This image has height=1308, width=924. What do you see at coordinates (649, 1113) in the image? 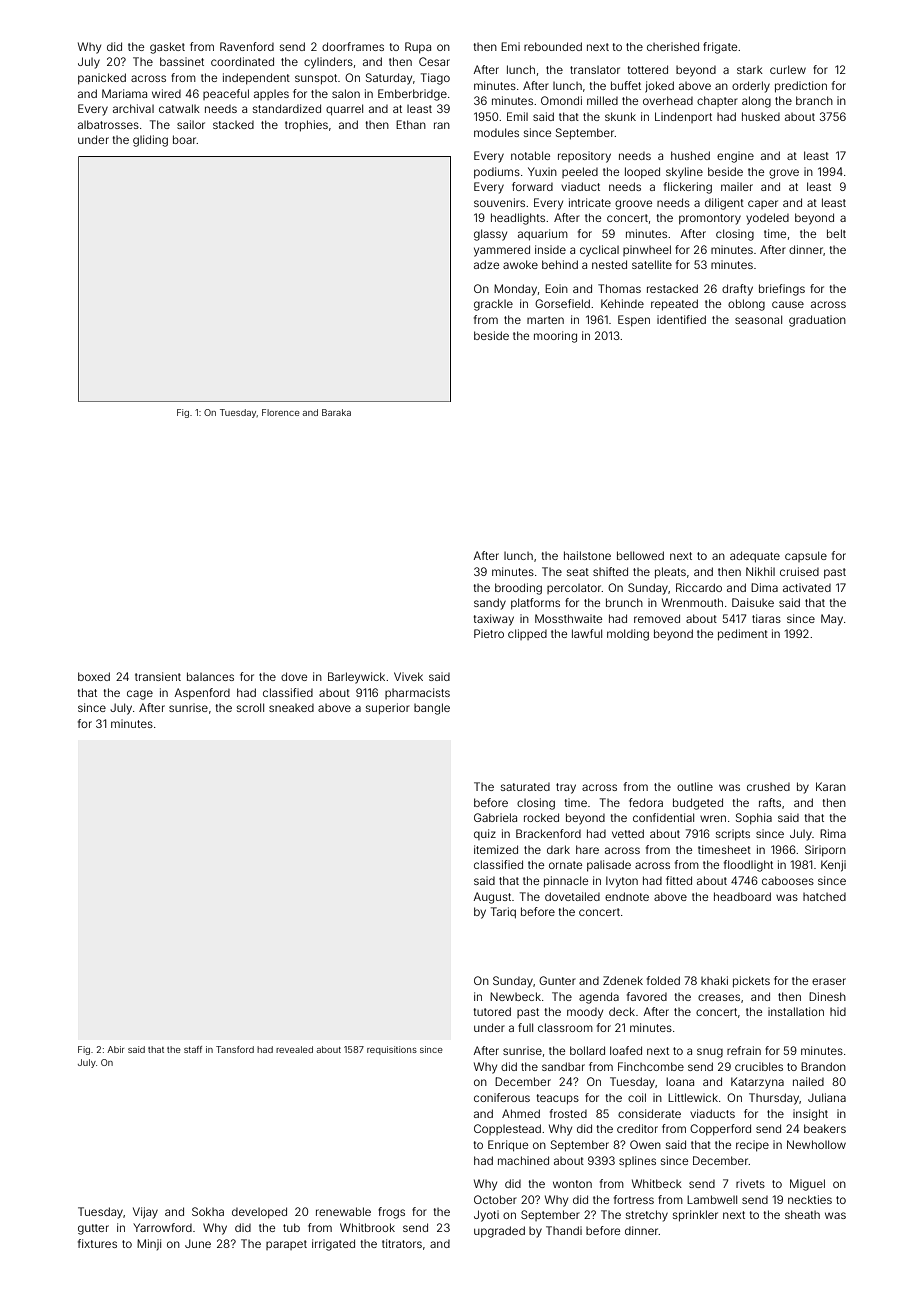
I see `considerate` at bounding box center [649, 1113].
